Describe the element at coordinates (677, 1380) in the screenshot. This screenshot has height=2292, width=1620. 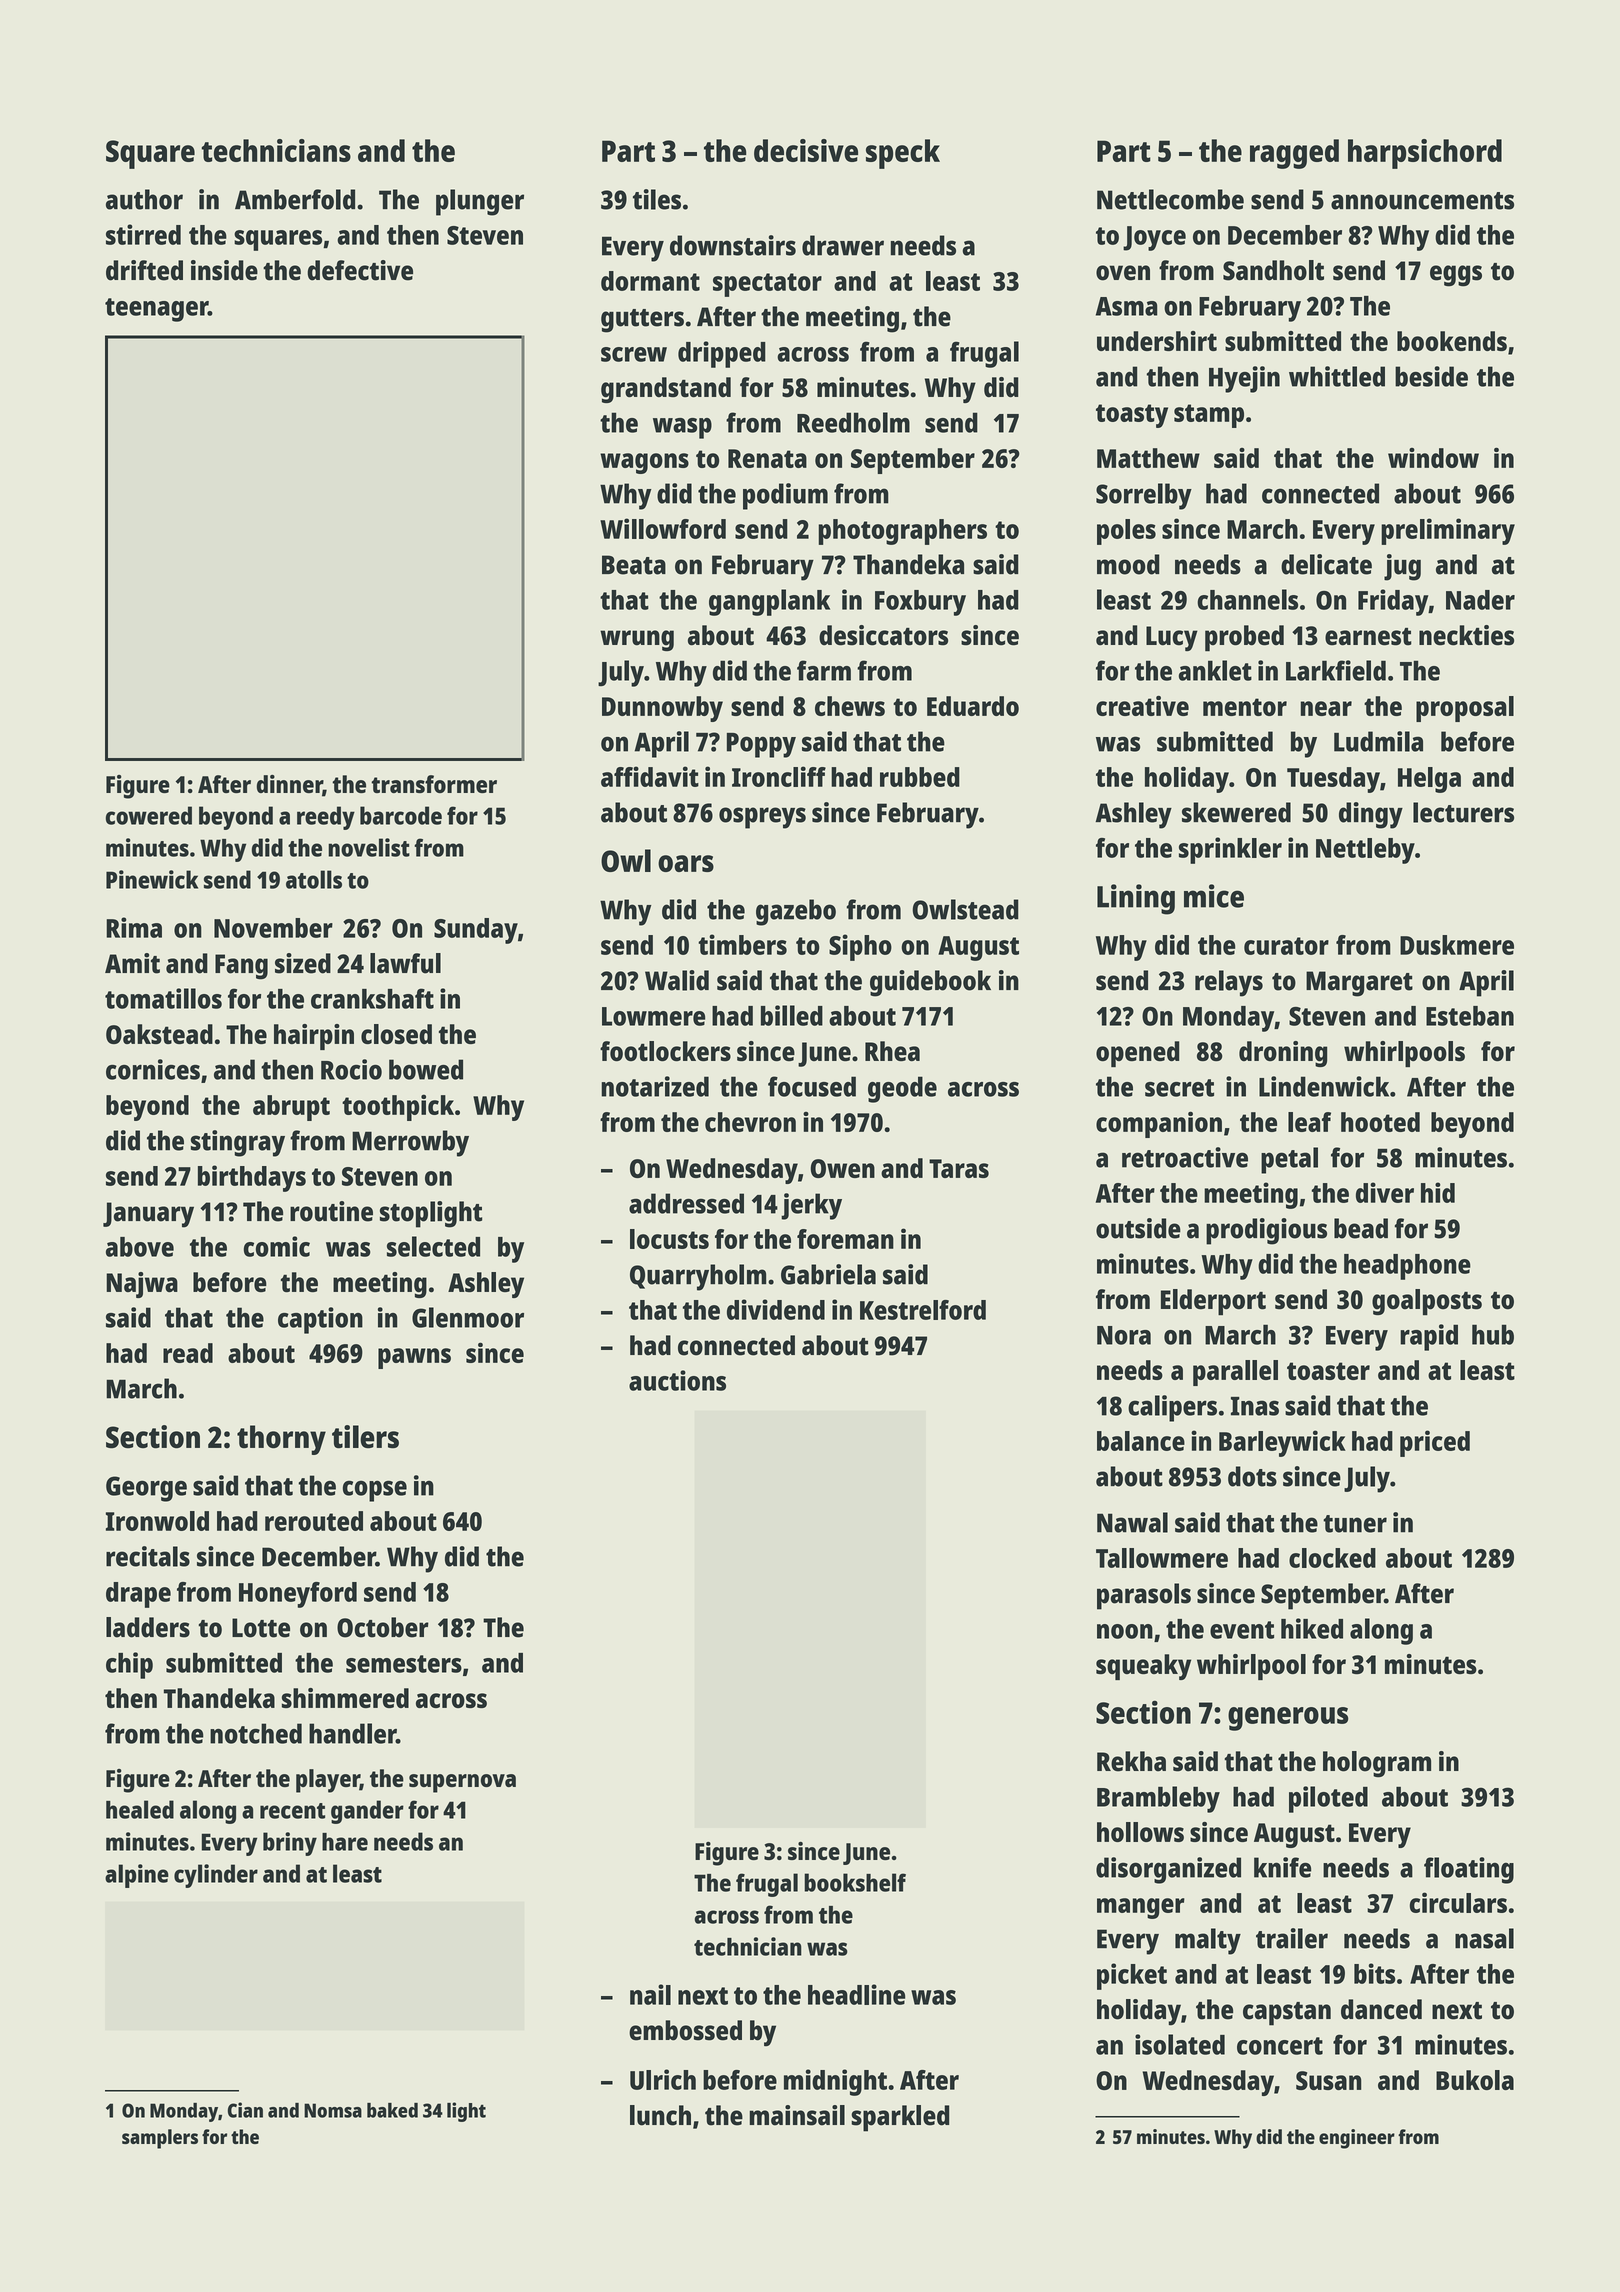
I see `auctions` at that location.
